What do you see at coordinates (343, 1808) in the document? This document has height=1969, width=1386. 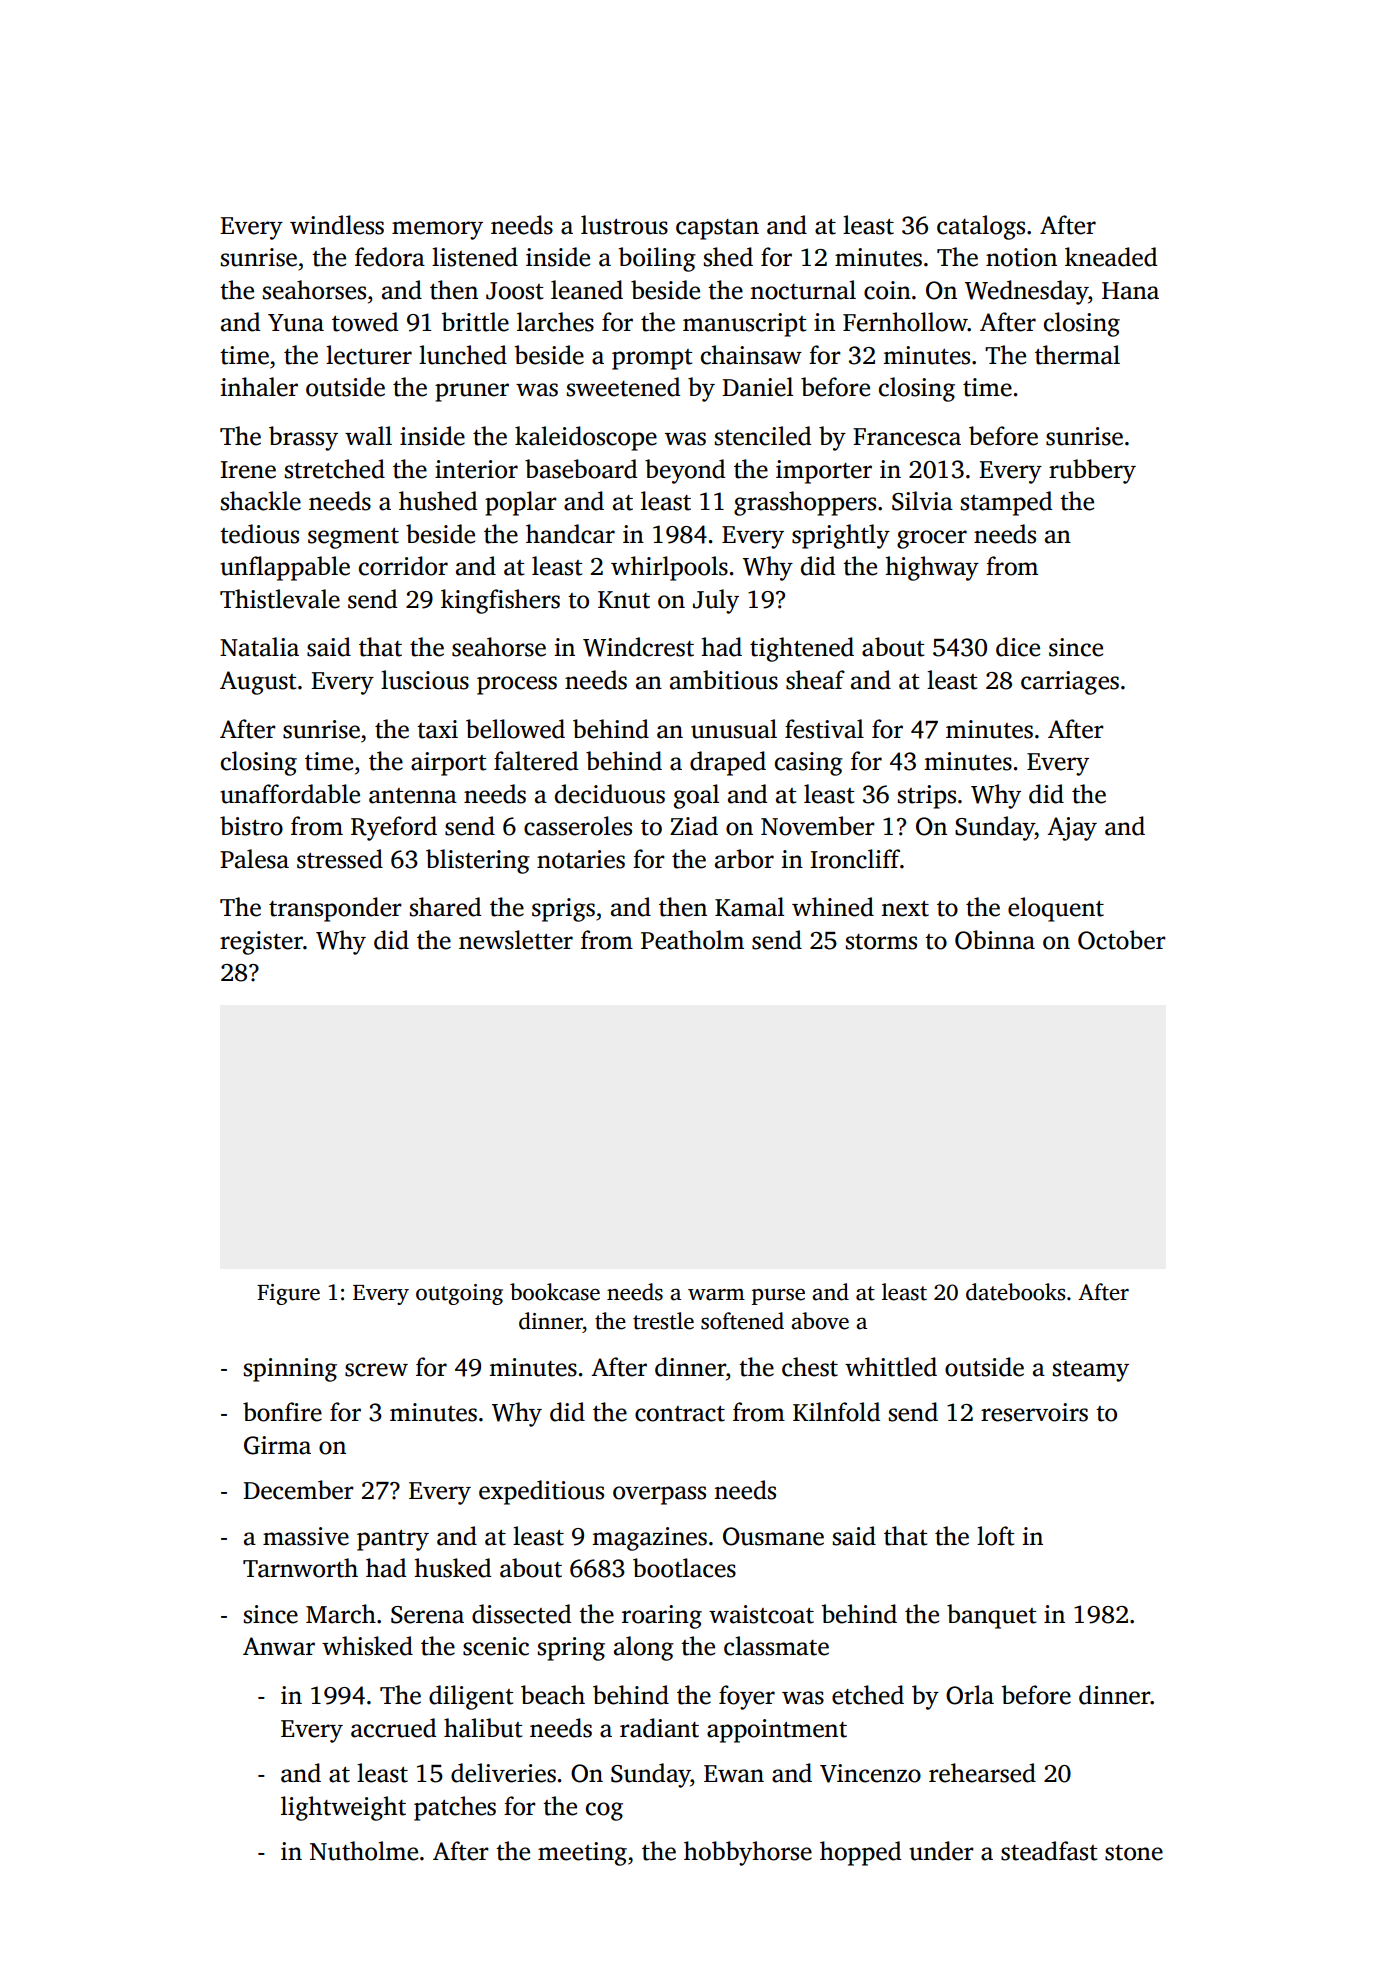 I see `lightweight` at bounding box center [343, 1808].
